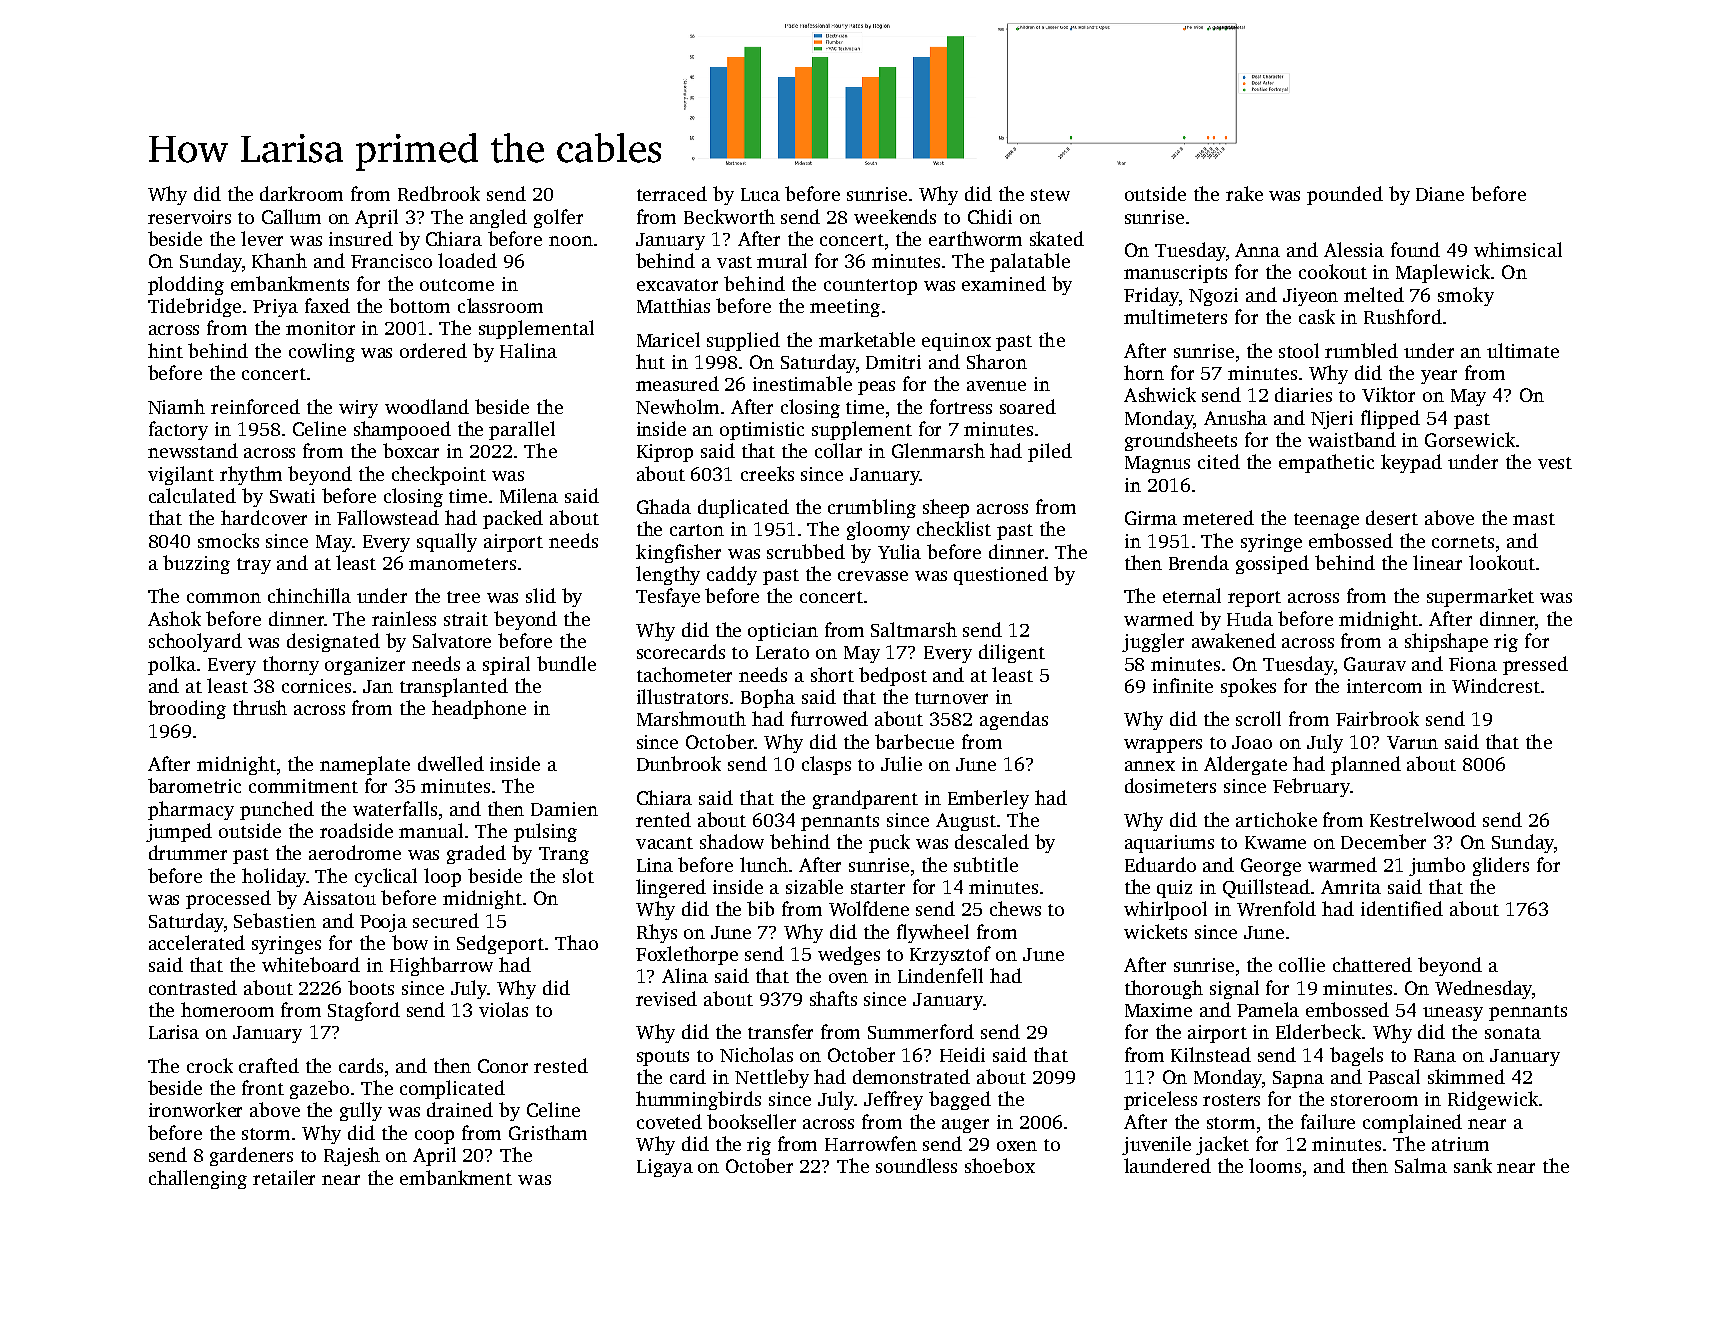  What do you see at coordinates (352, 1156) in the screenshot?
I see `Rajesh` at bounding box center [352, 1156].
